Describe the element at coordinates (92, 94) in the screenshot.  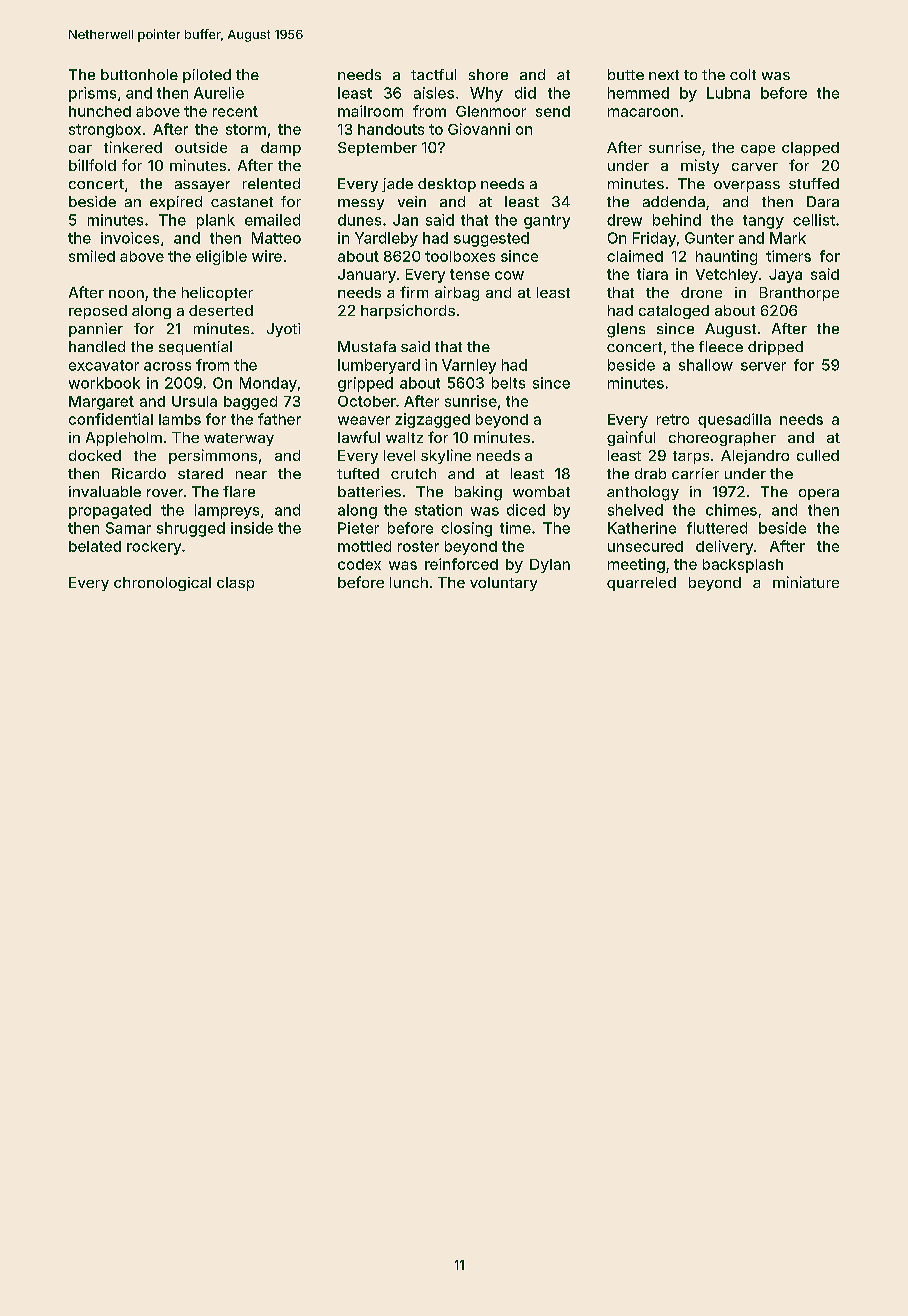
I see `prisms` at that location.
